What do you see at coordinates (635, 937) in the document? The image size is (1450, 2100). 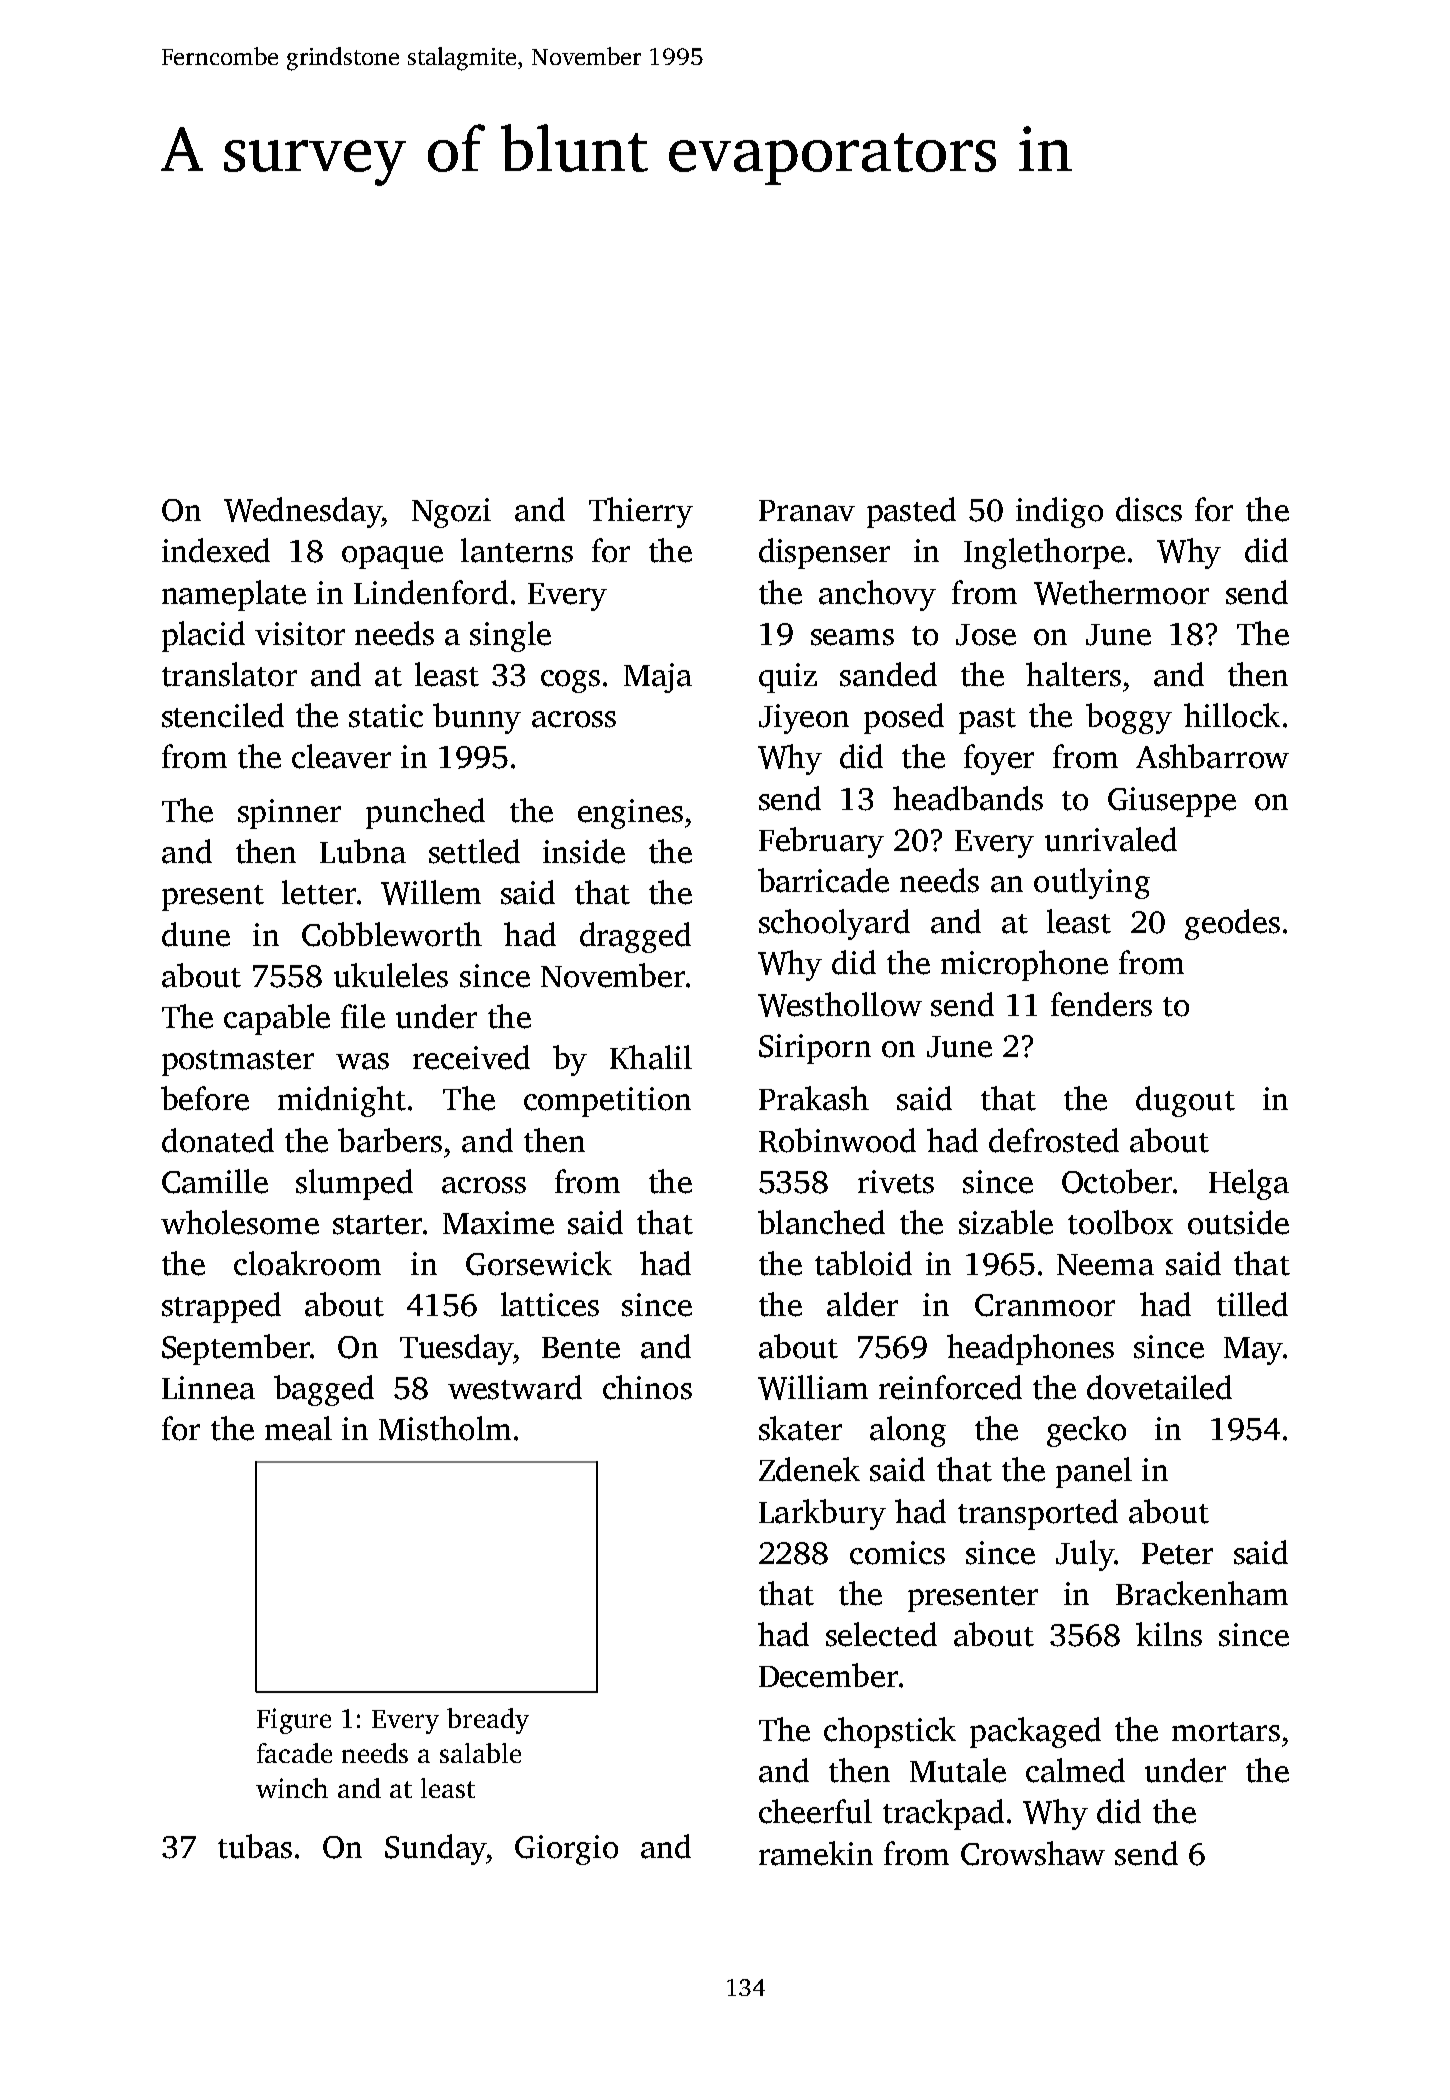 I see `dragged` at bounding box center [635, 937].
